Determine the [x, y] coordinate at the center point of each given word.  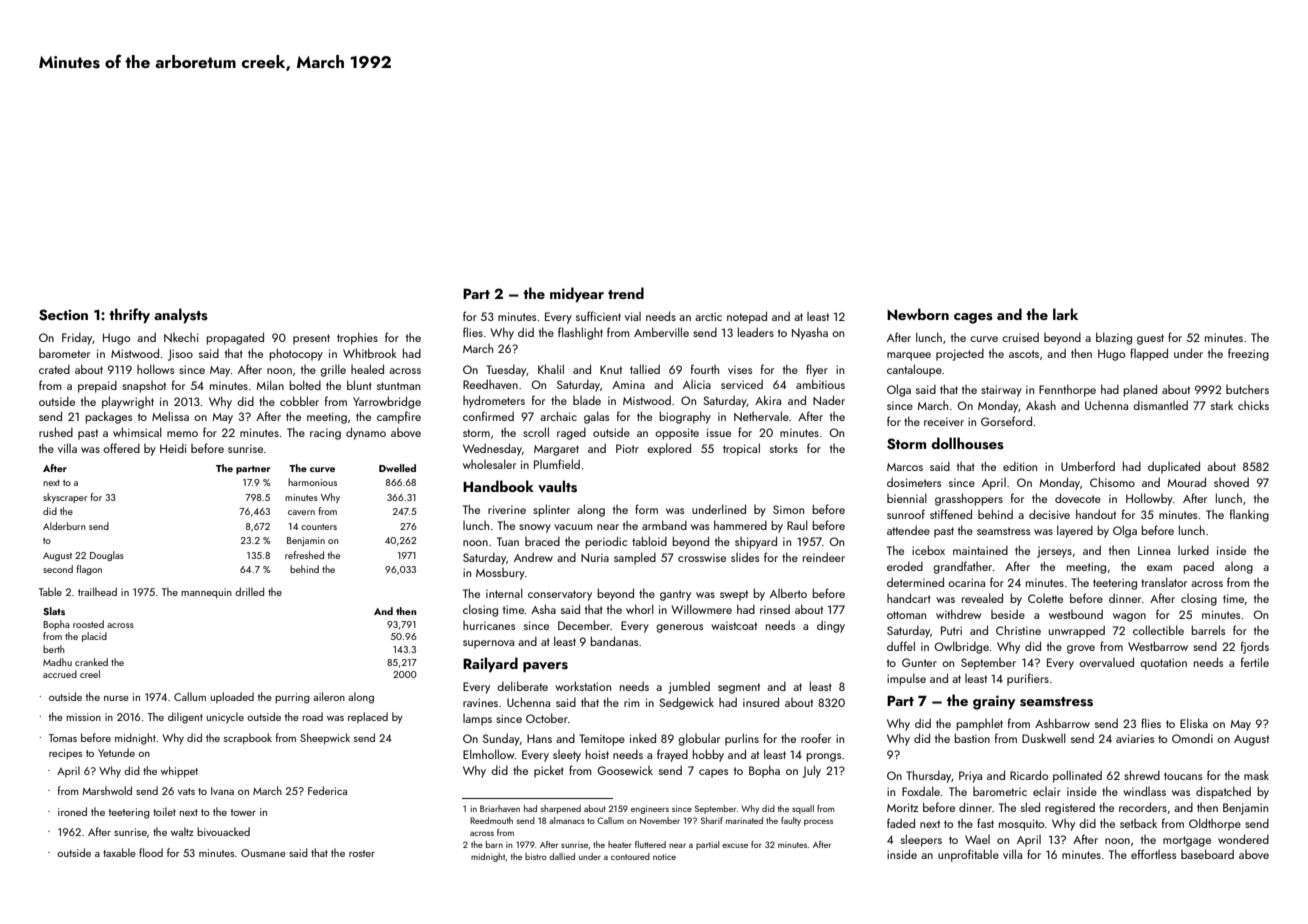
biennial [907, 498]
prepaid [97, 386]
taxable [119, 852]
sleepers [921, 840]
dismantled [1160, 405]
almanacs [567, 820]
